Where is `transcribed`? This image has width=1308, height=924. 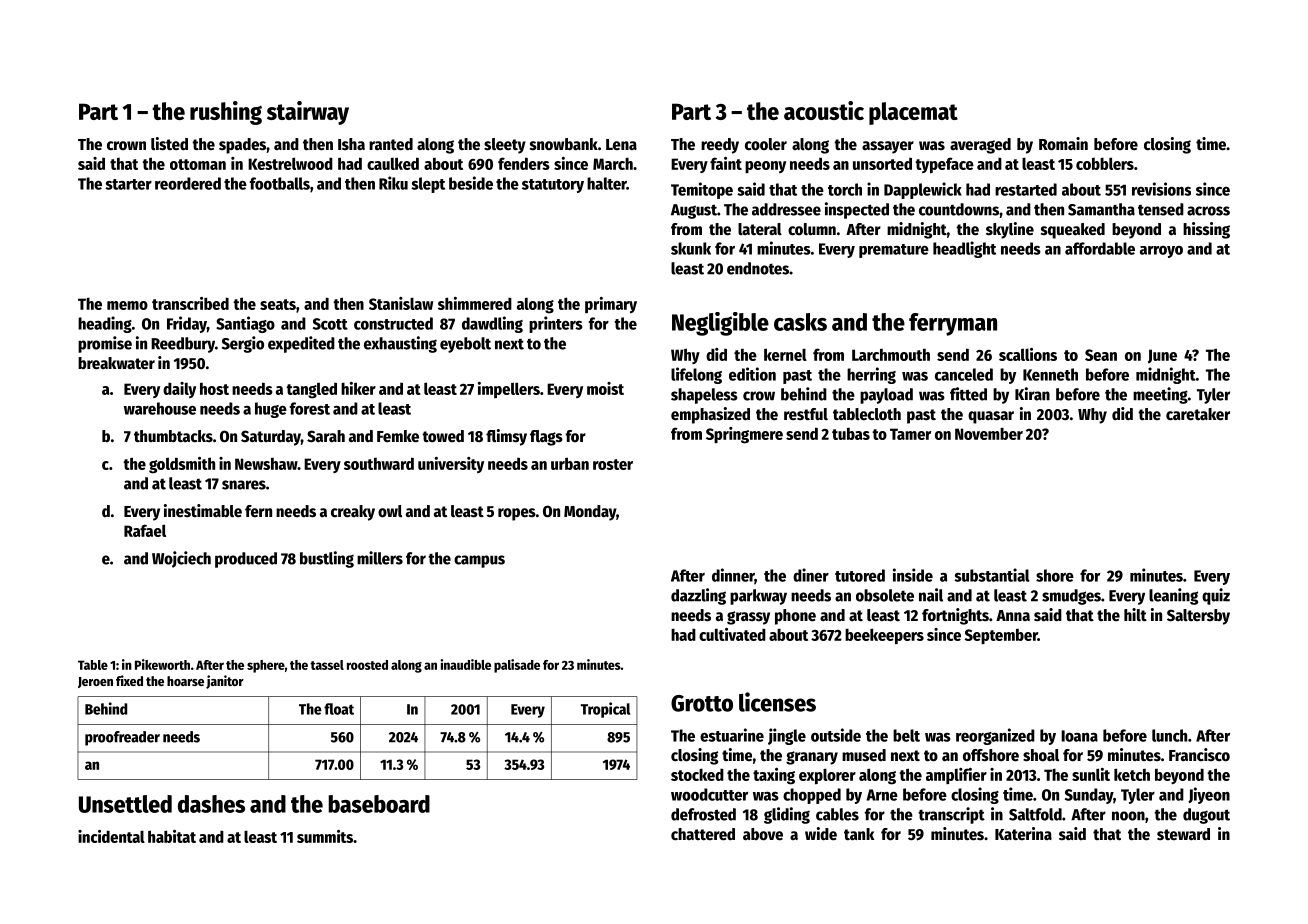 transcribed is located at coordinates (190, 303).
